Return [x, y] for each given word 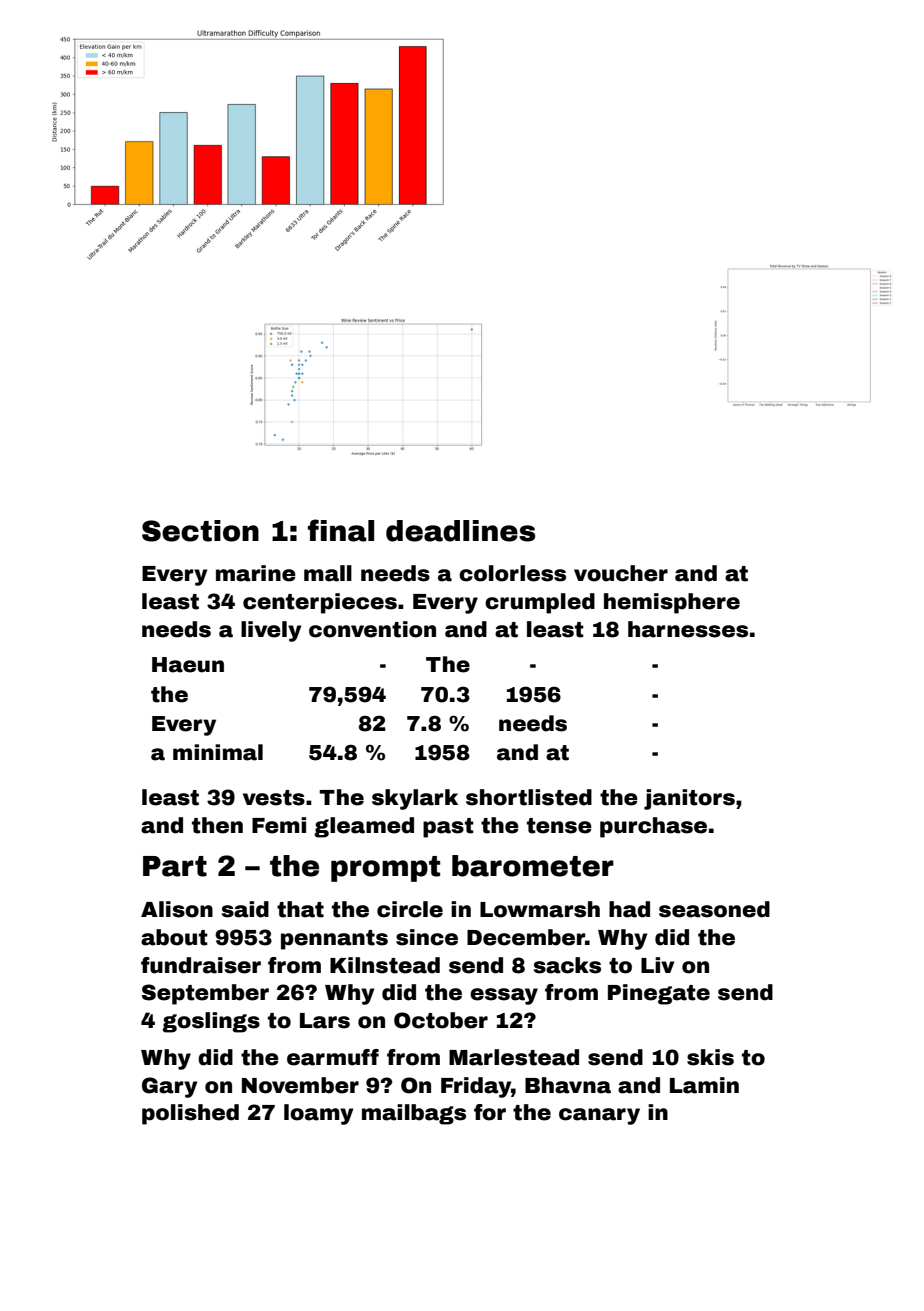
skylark [415, 799]
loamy [318, 1114]
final [341, 530]
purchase [653, 827]
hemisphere [672, 603]
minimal [218, 752]
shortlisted [529, 797]
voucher [621, 573]
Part [175, 866]
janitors [689, 799]
